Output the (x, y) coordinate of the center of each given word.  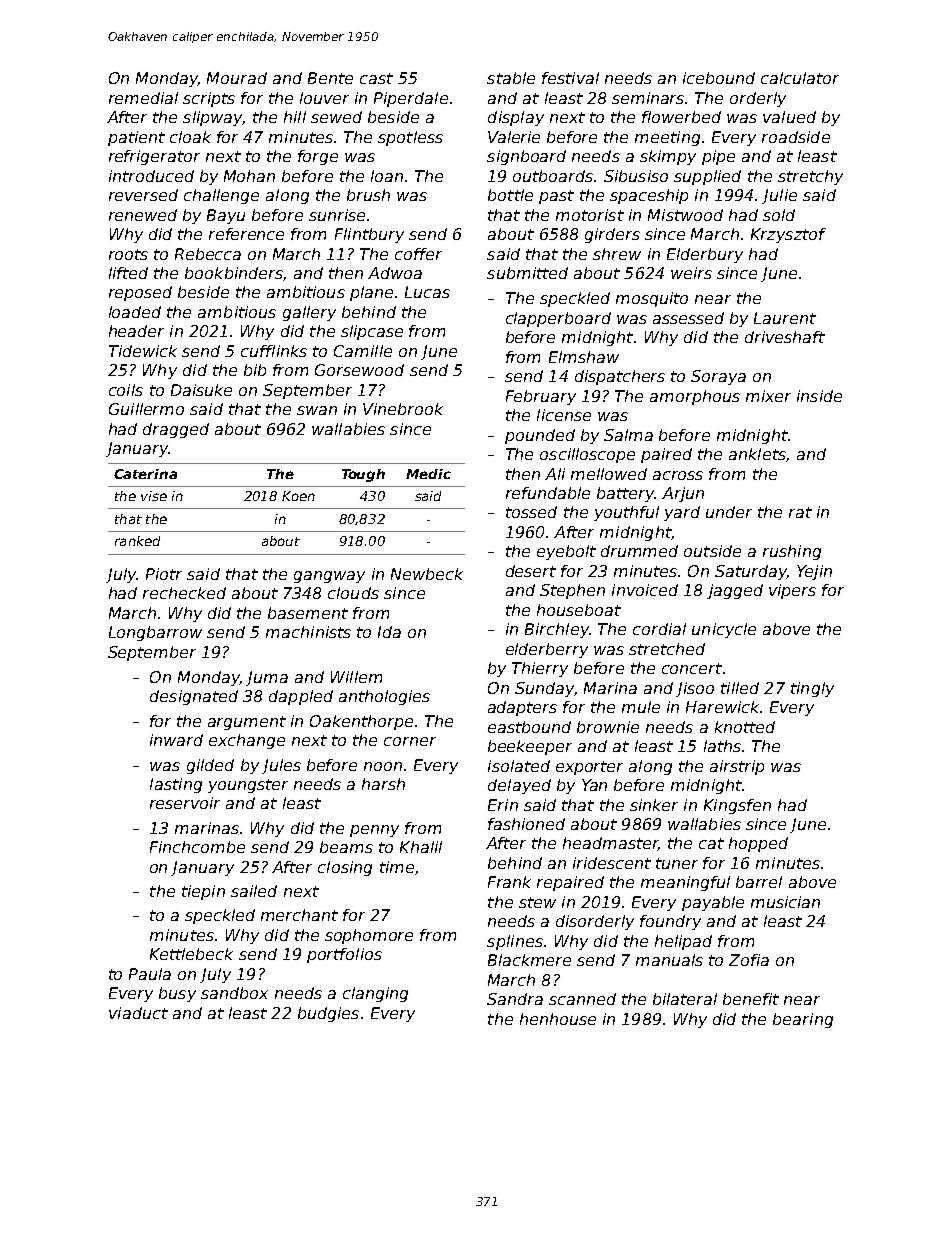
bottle (510, 195)
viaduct (138, 1013)
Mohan (249, 176)
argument (247, 723)
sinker (654, 805)
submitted (527, 273)
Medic (428, 474)
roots (128, 254)
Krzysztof (788, 235)
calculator (800, 78)
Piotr (164, 574)
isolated (519, 766)
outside (712, 551)
